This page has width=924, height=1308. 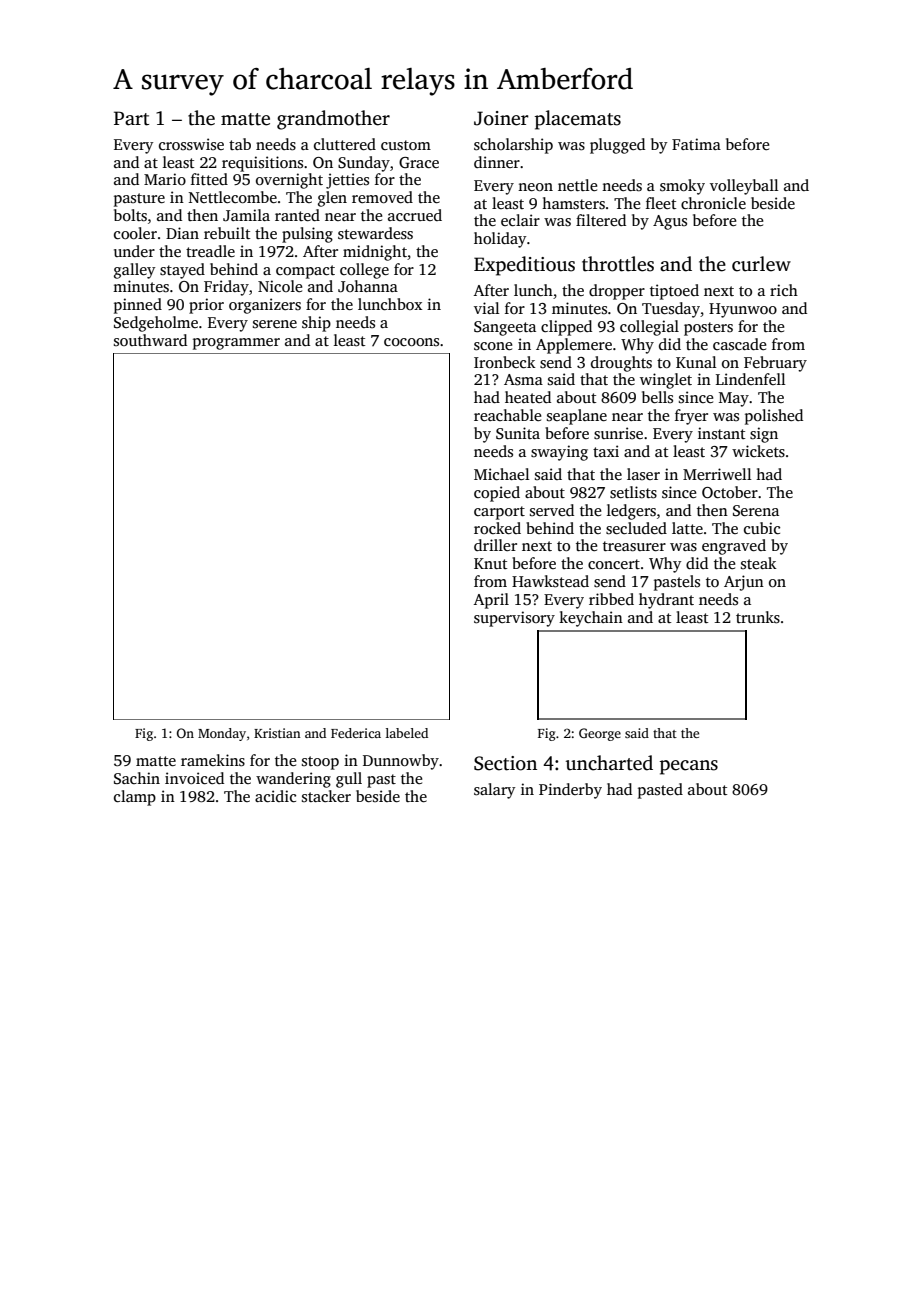 I want to click on bolts, so click(x=130, y=215).
